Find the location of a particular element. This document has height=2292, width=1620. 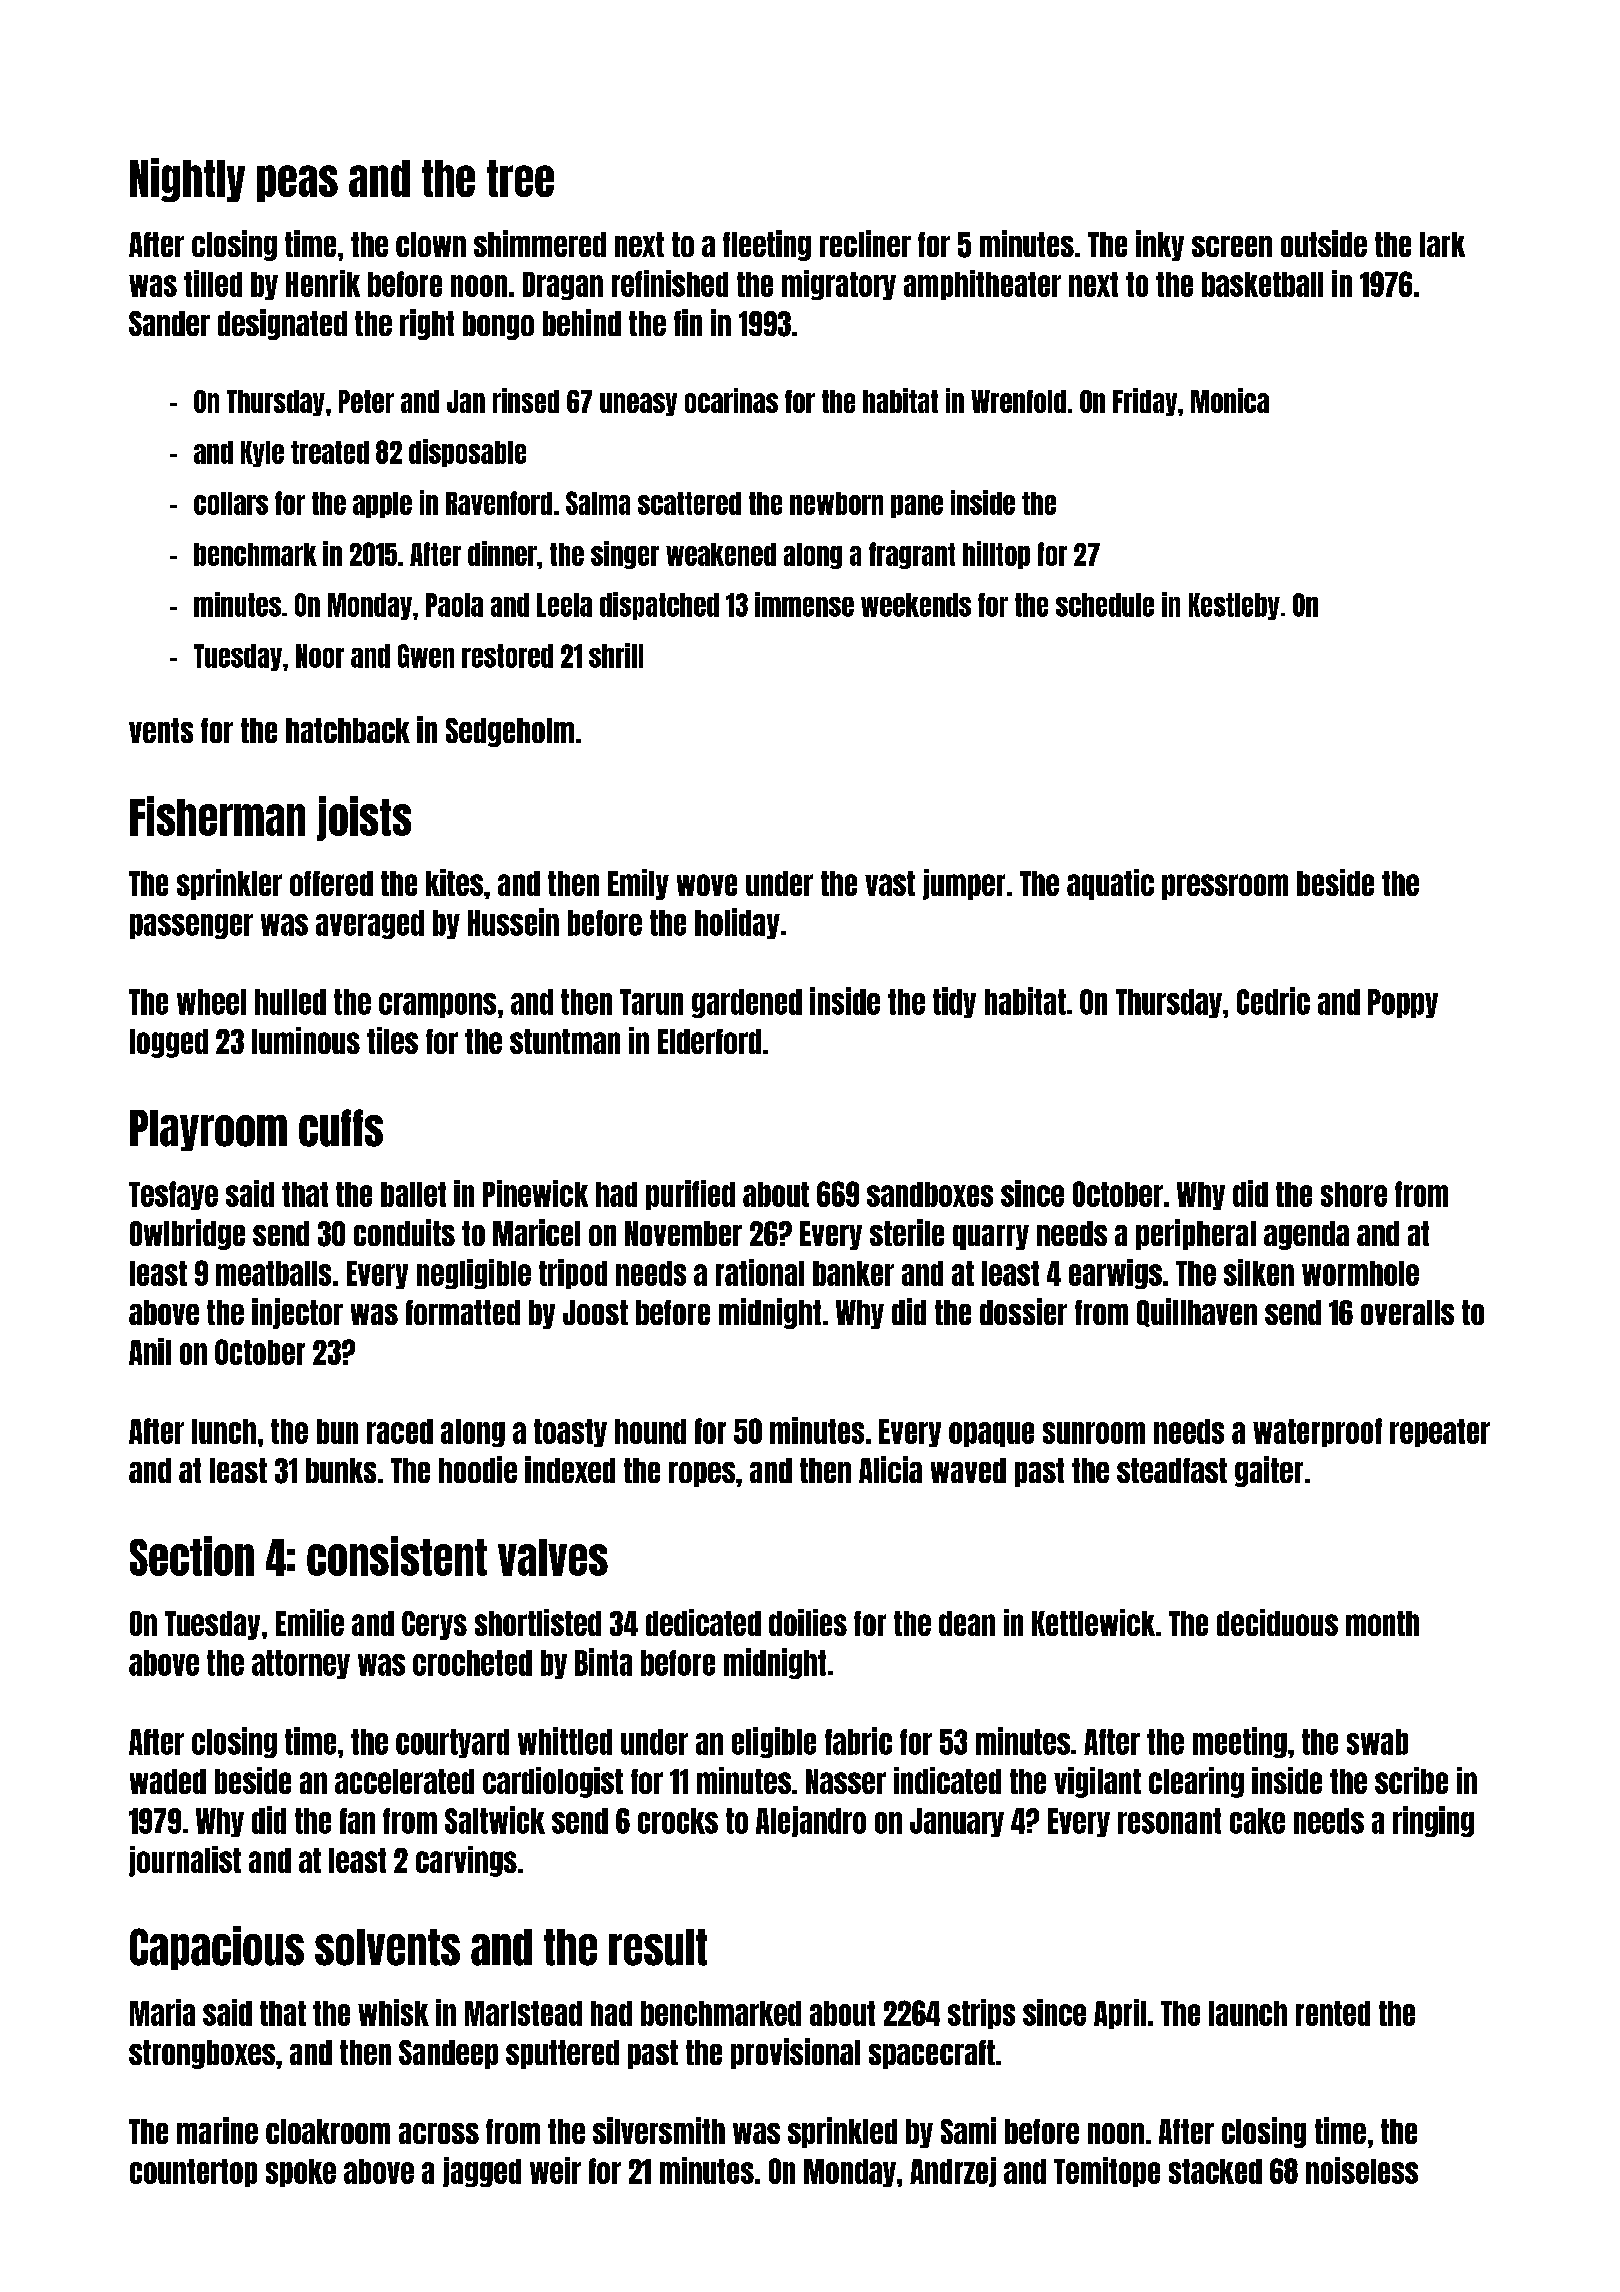

peas is located at coordinates (297, 183).
